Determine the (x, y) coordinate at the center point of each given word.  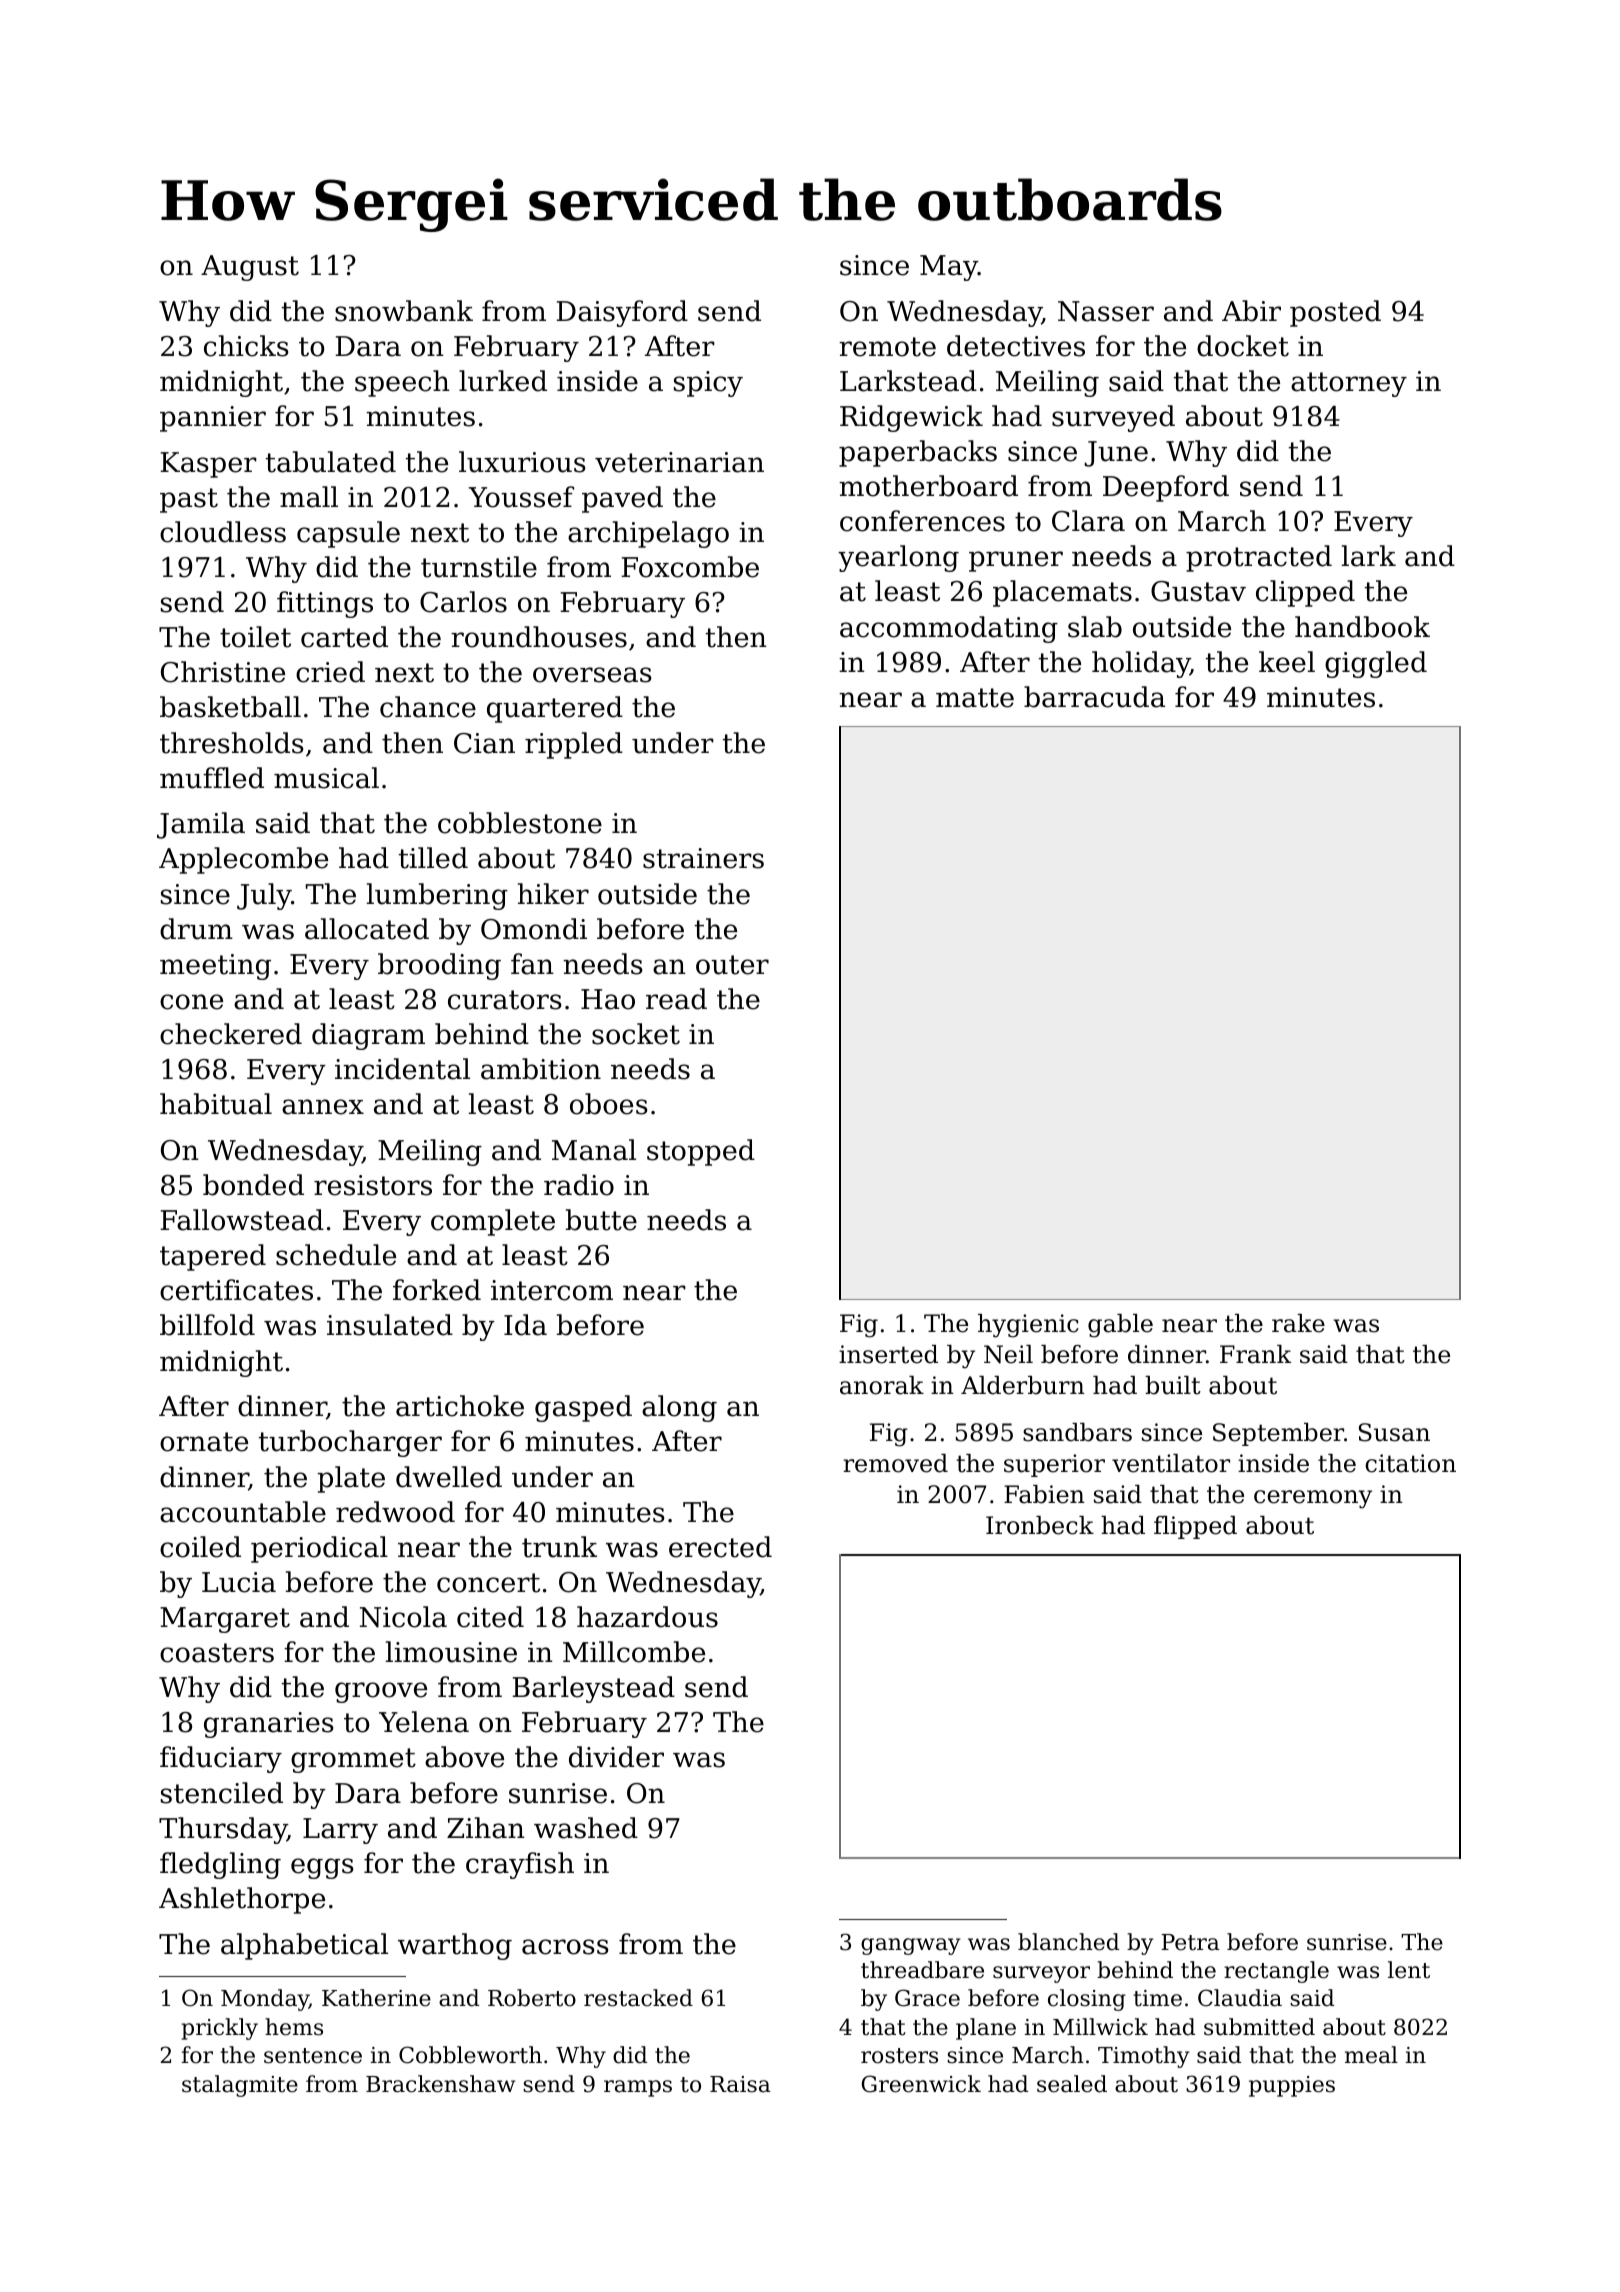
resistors (373, 1185)
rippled (574, 745)
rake (1298, 1323)
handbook (1362, 627)
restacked (638, 1998)
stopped (701, 1152)
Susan (1394, 1432)
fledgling (220, 1865)
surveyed (1113, 418)
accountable (243, 1512)
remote (887, 347)
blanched (1068, 1942)
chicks (246, 346)
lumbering (437, 896)
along (679, 1408)
